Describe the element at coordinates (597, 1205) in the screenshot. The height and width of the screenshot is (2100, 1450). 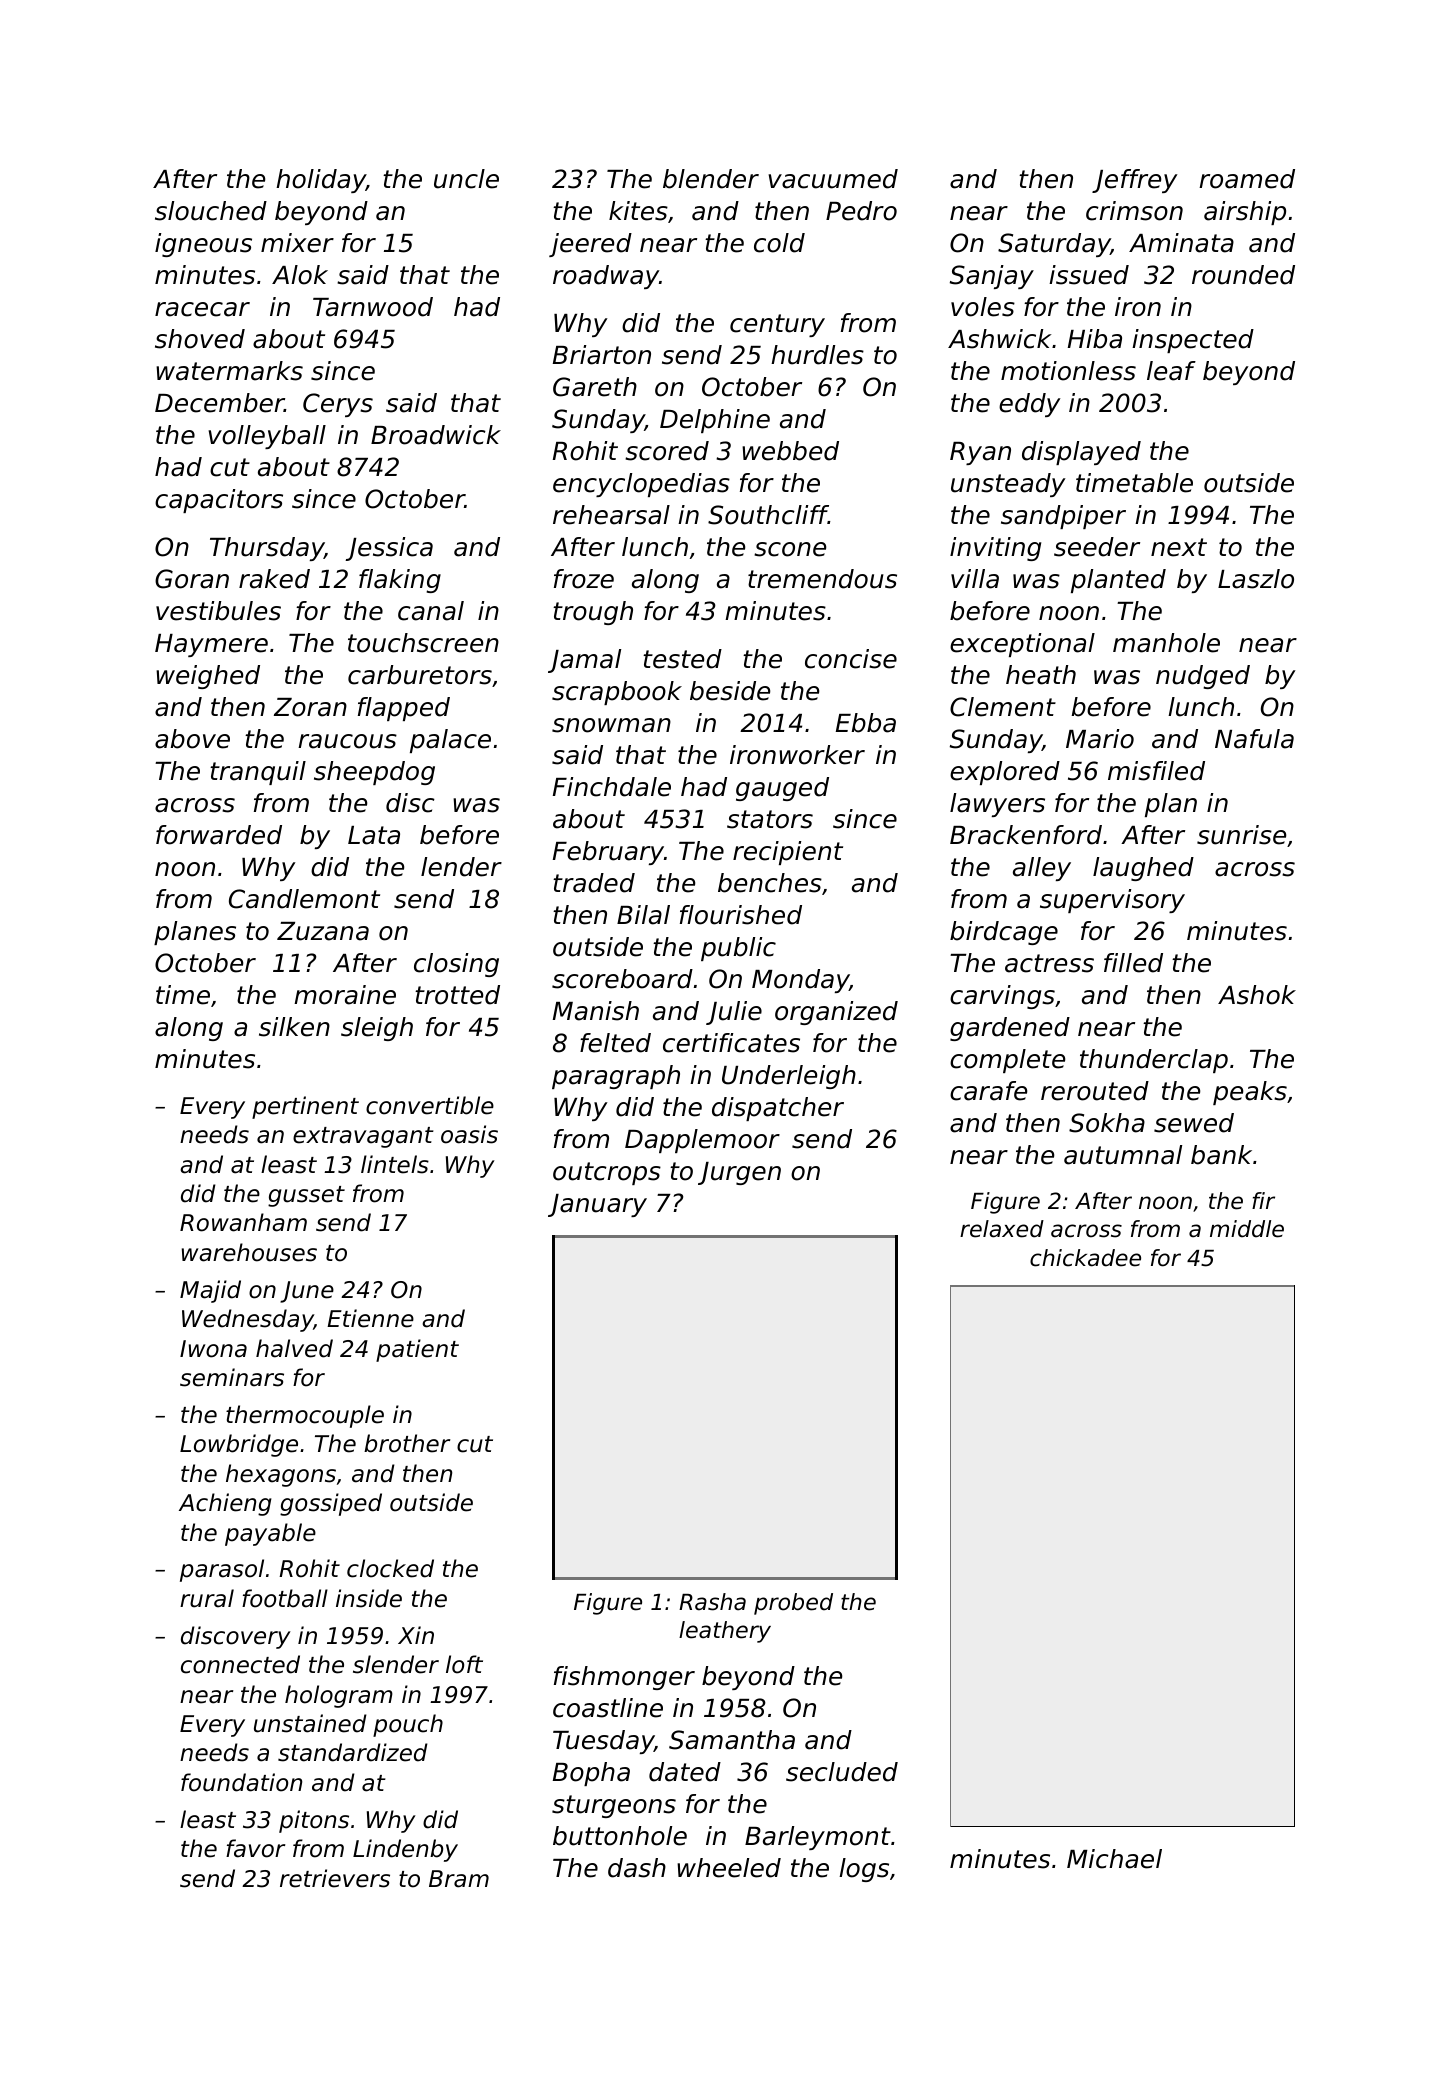
I see `January` at that location.
